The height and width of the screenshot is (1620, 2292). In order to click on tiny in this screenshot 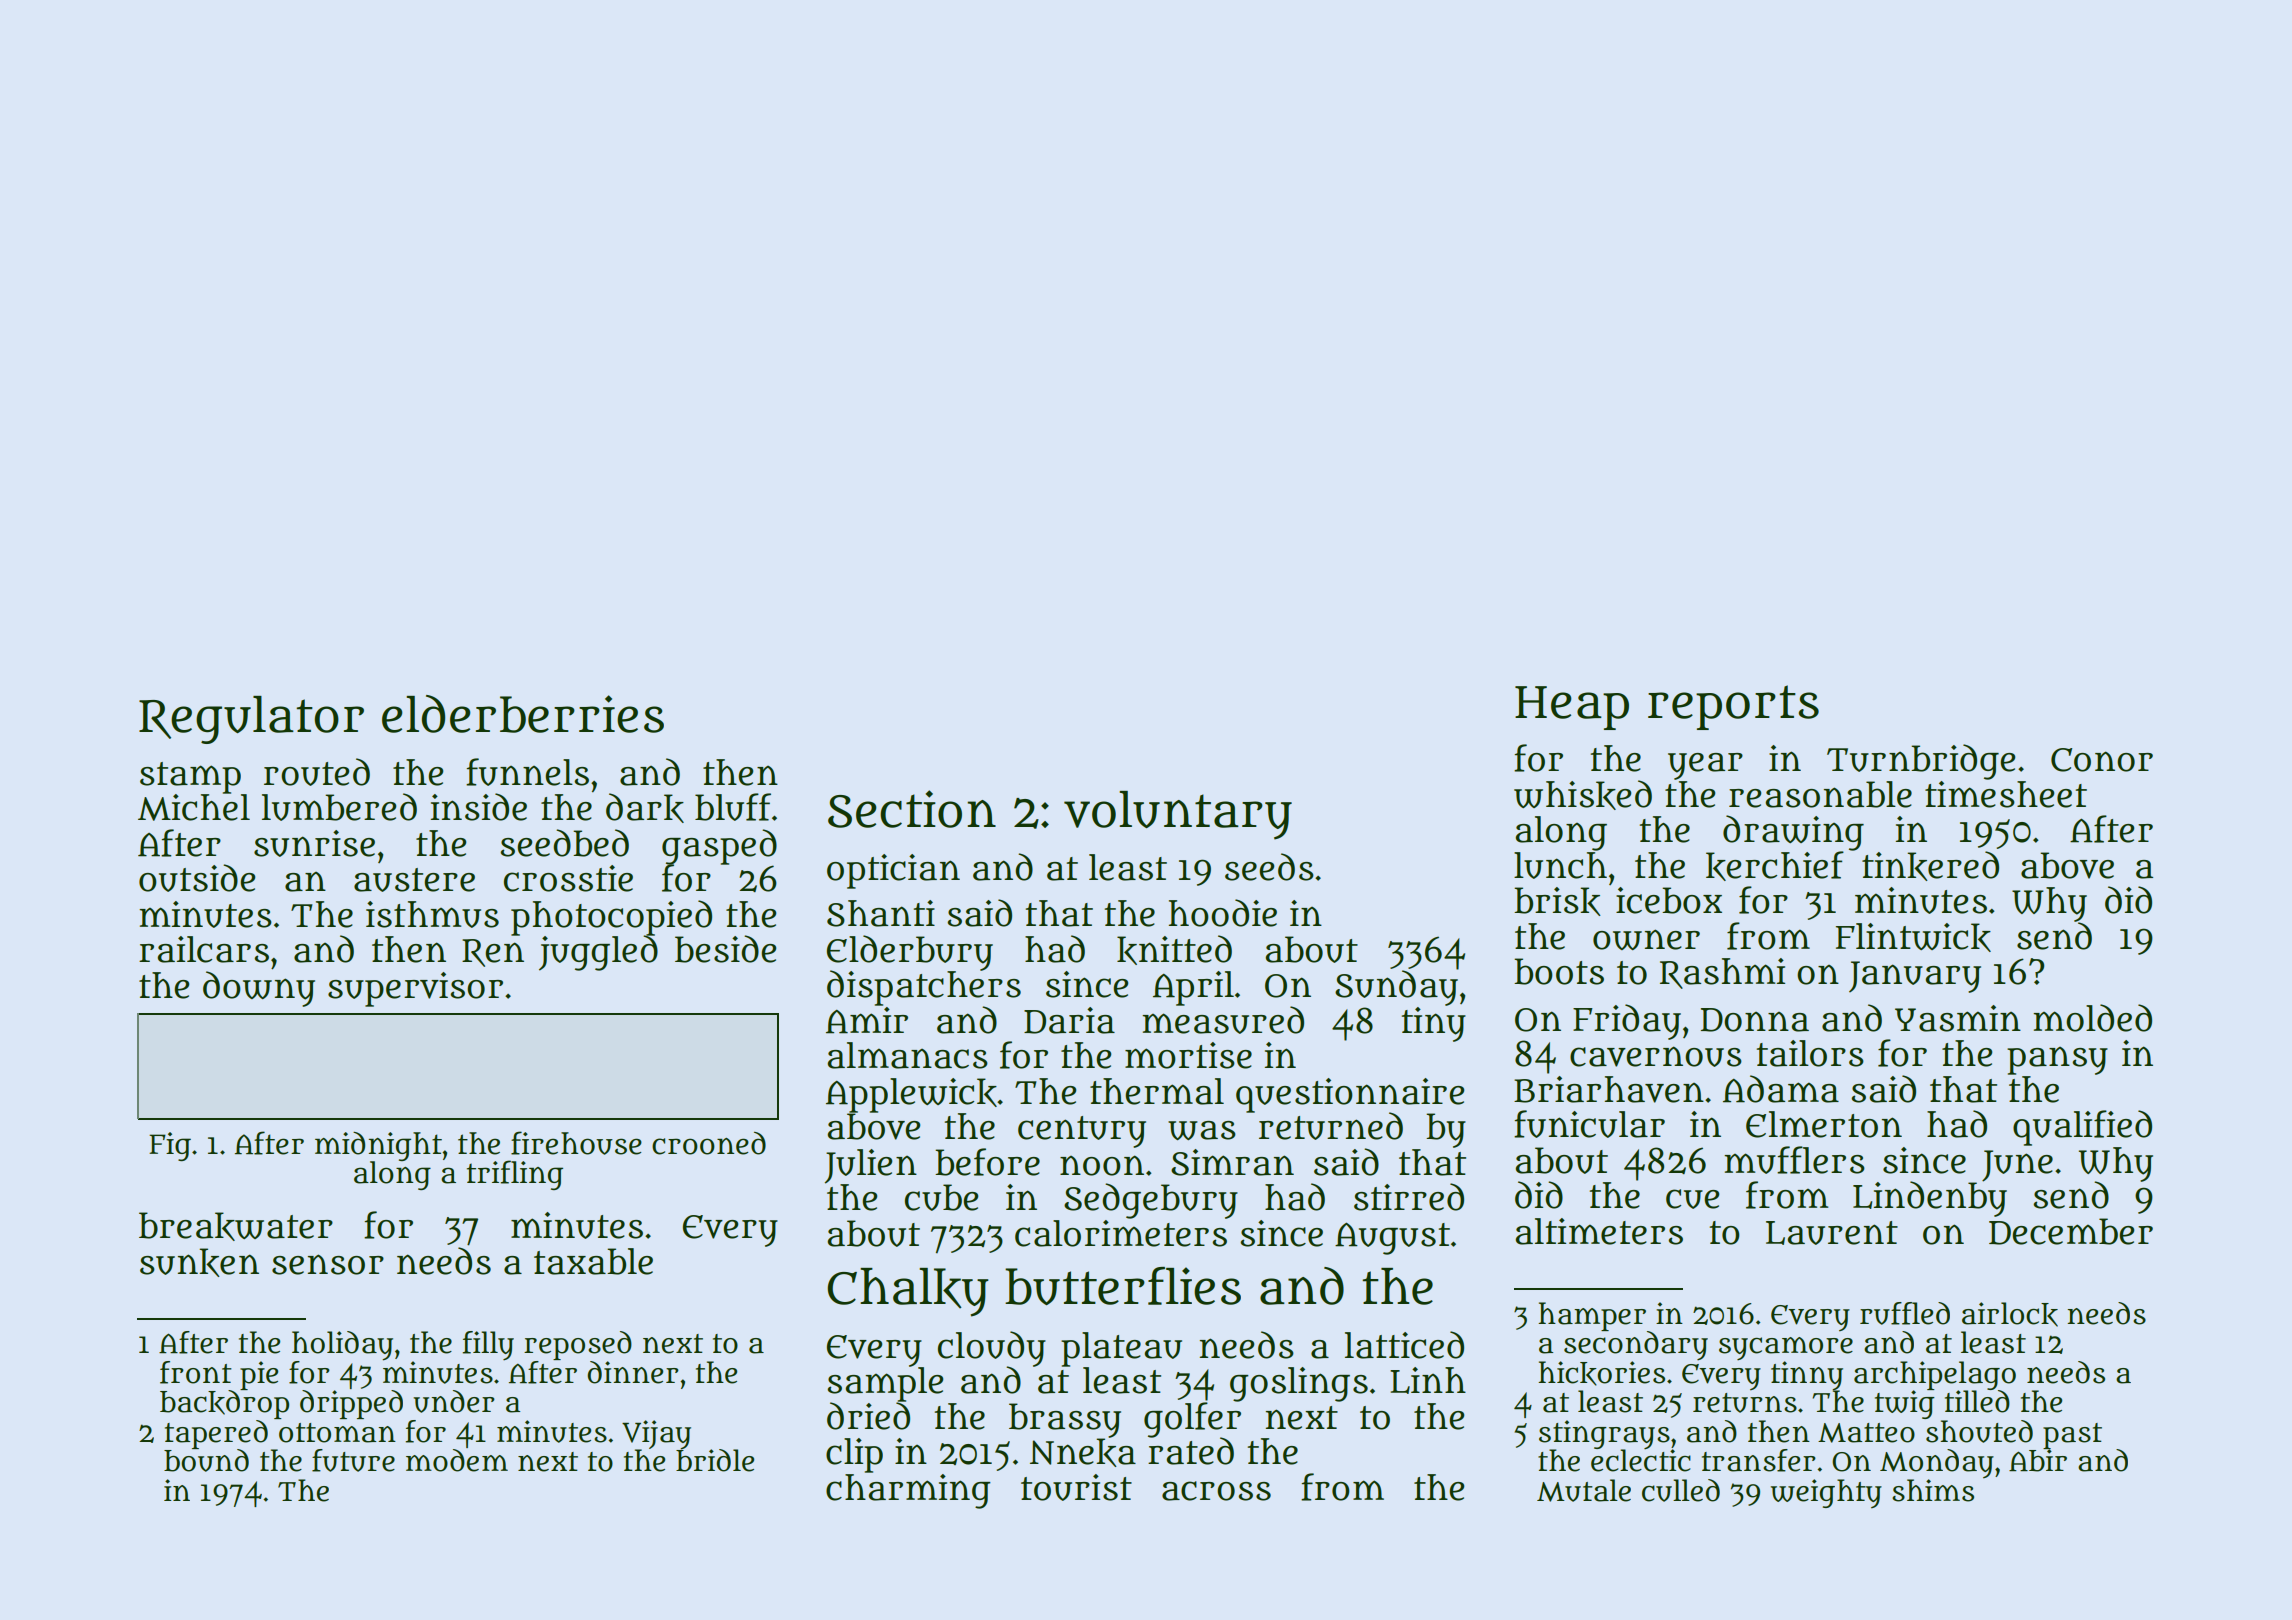, I will do `click(1434, 1024)`.
